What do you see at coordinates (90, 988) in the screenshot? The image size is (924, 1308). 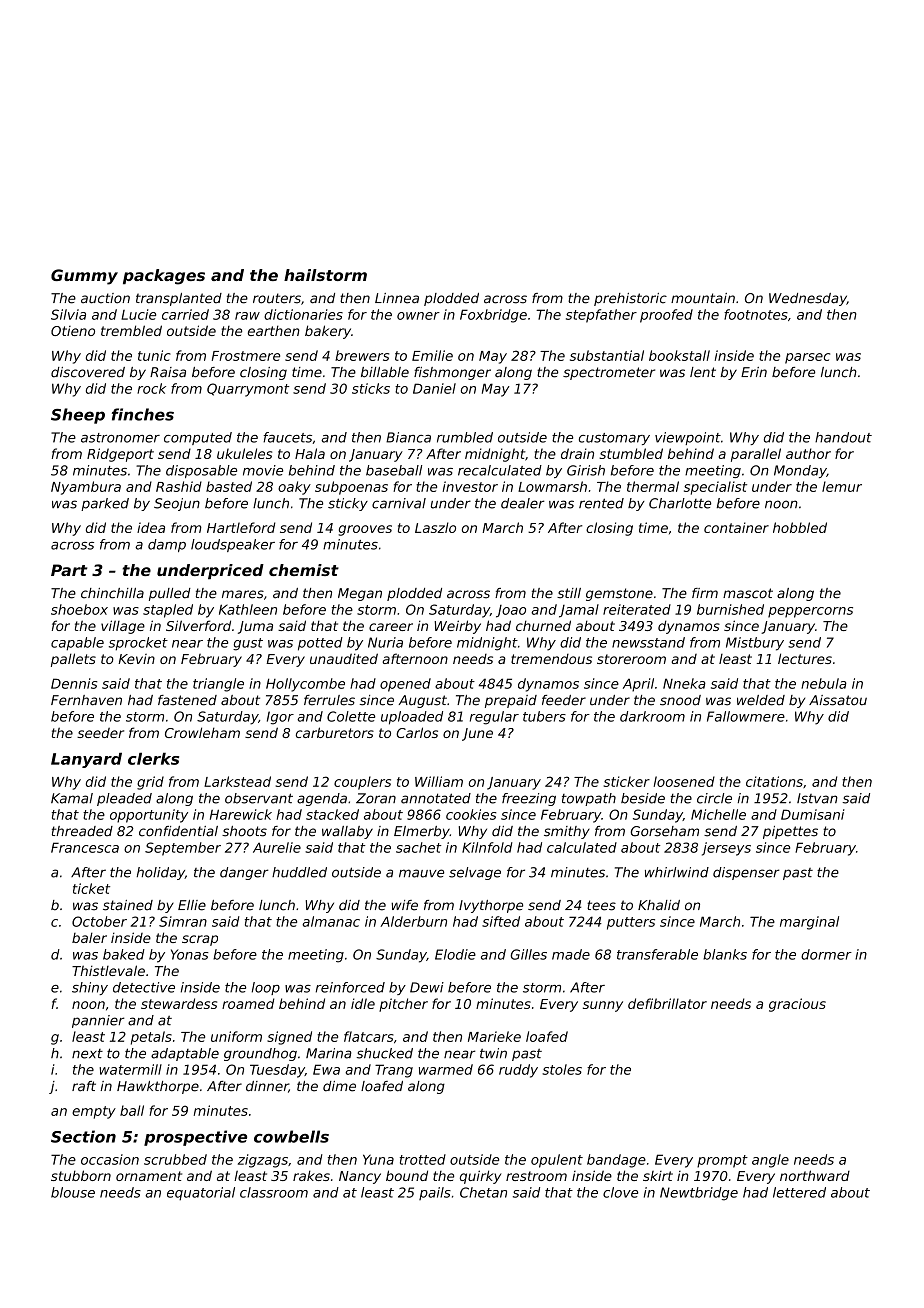 I see `shiny` at bounding box center [90, 988].
